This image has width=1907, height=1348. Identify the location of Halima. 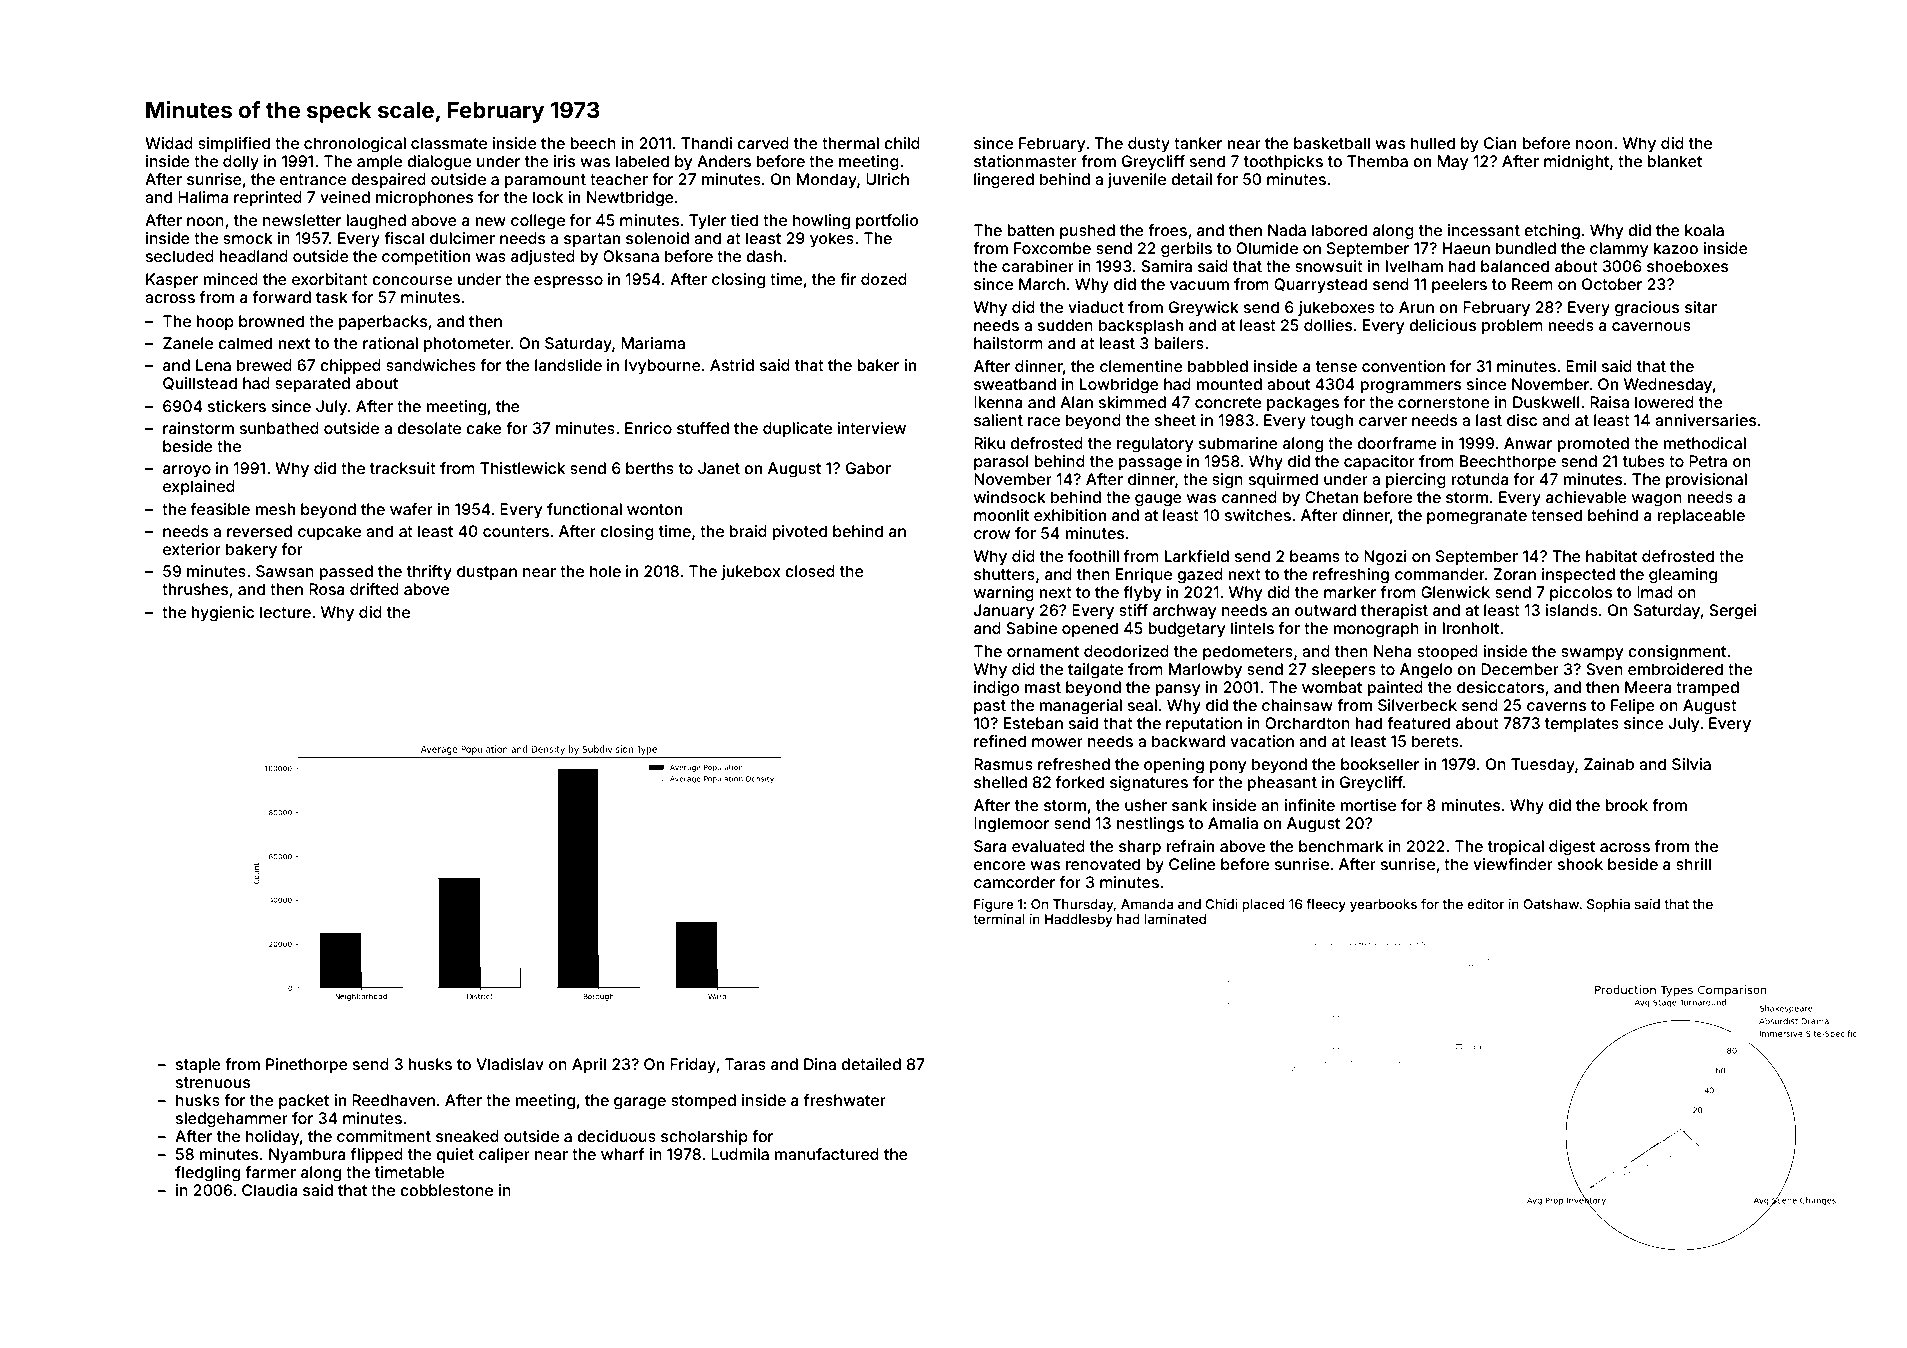
(203, 197).
